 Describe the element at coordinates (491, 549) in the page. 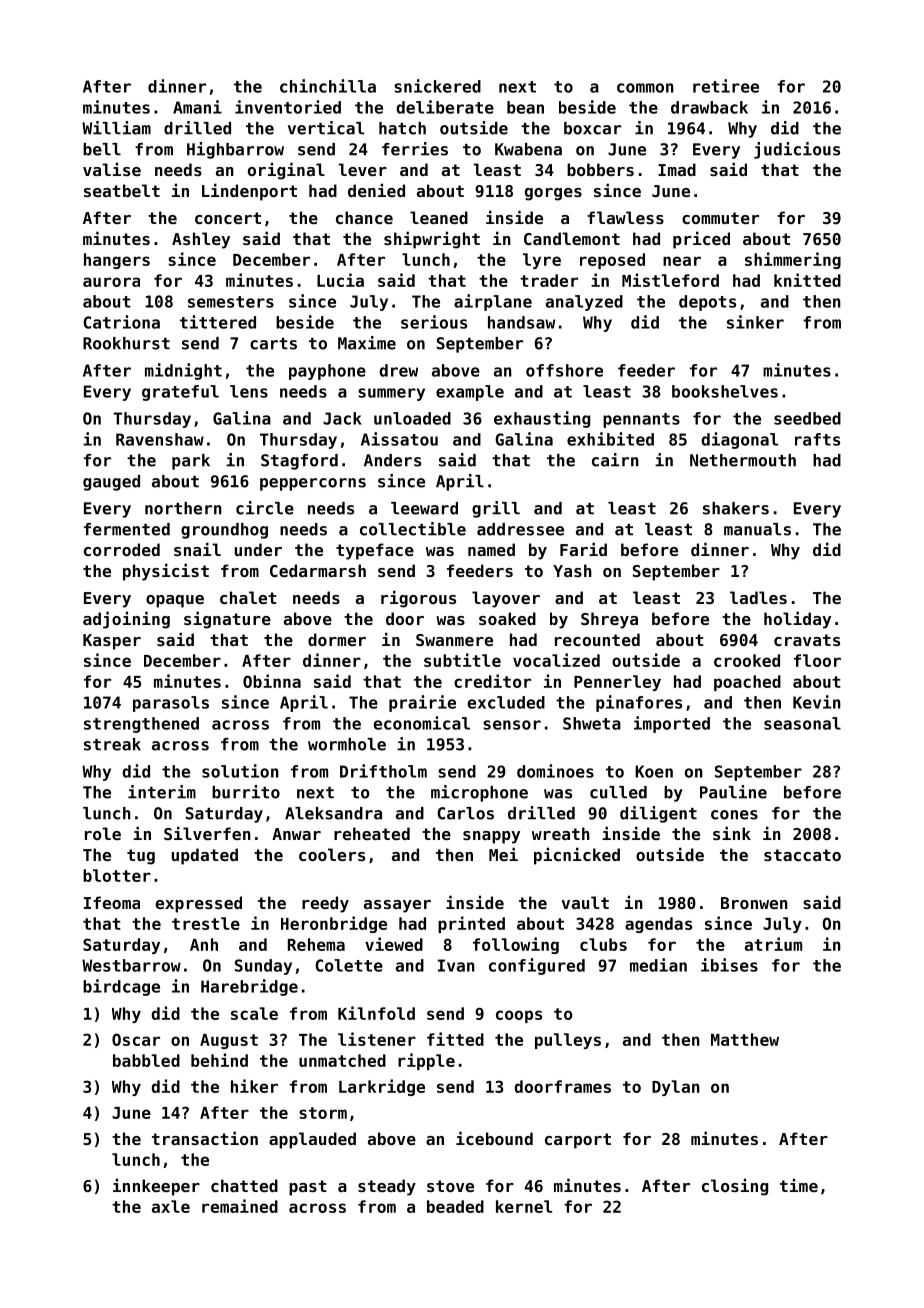

I see `named` at that location.
